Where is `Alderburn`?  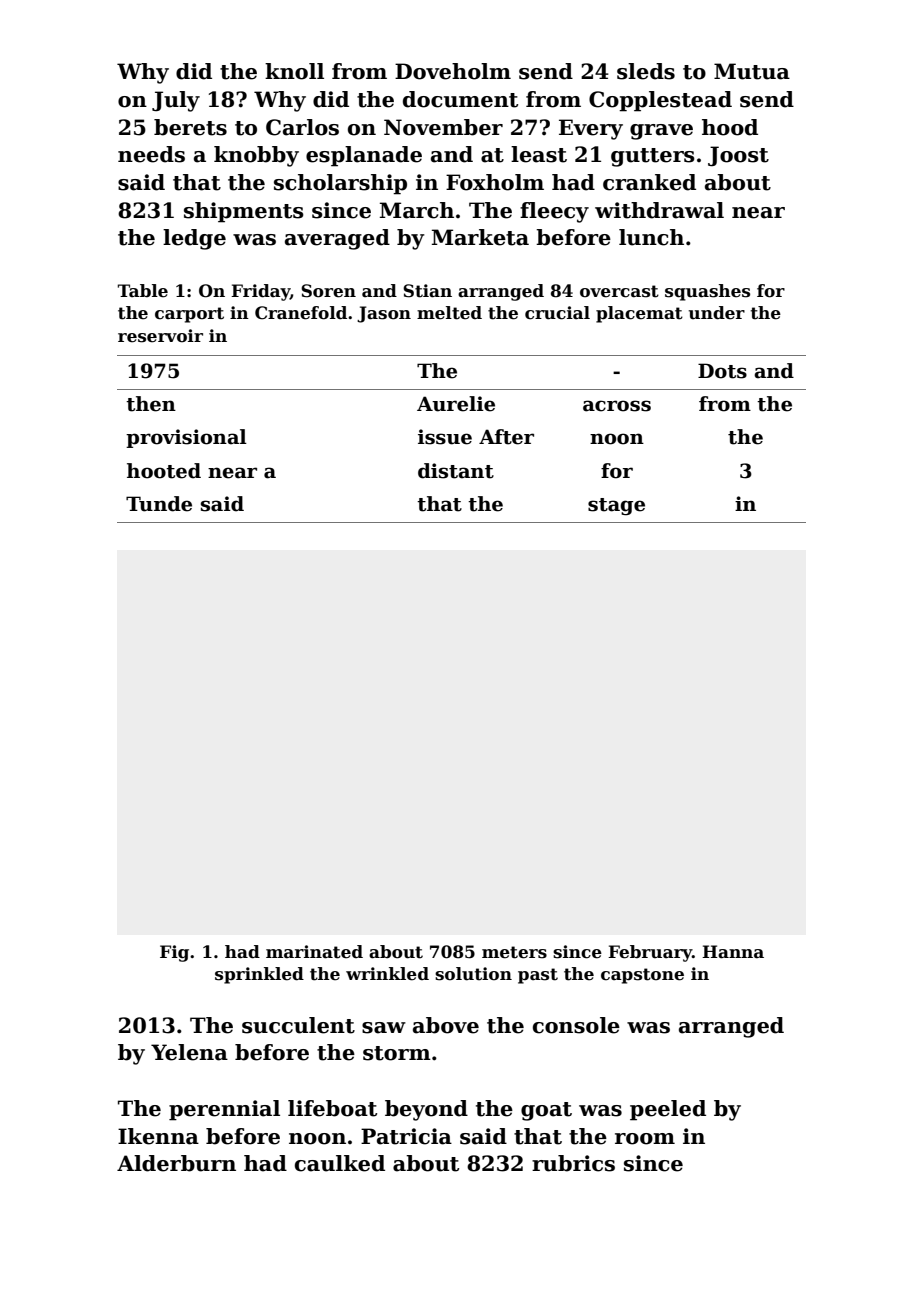 Alderburn is located at coordinates (176, 1163).
